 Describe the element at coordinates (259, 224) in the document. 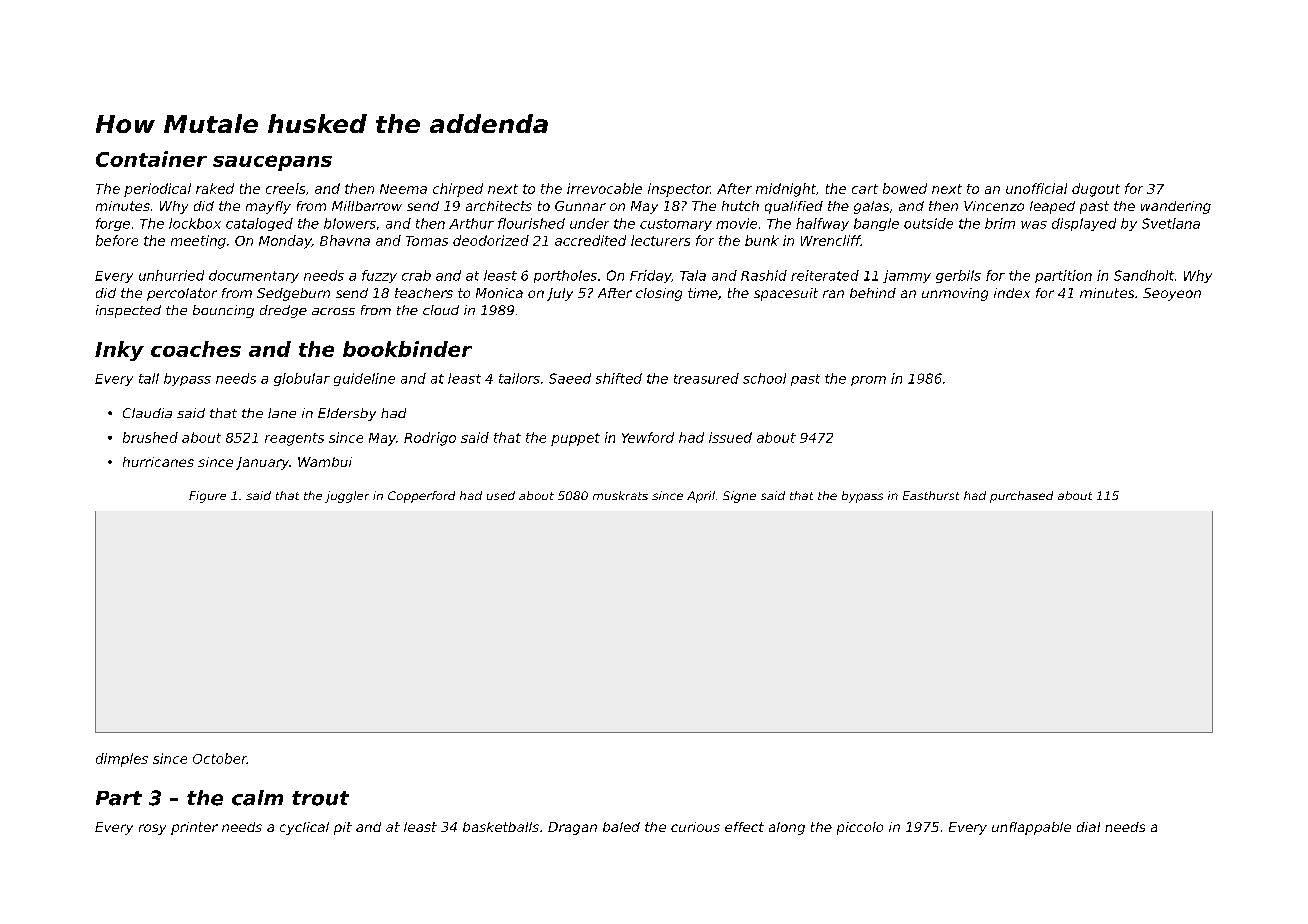

I see `cataloged` at that location.
